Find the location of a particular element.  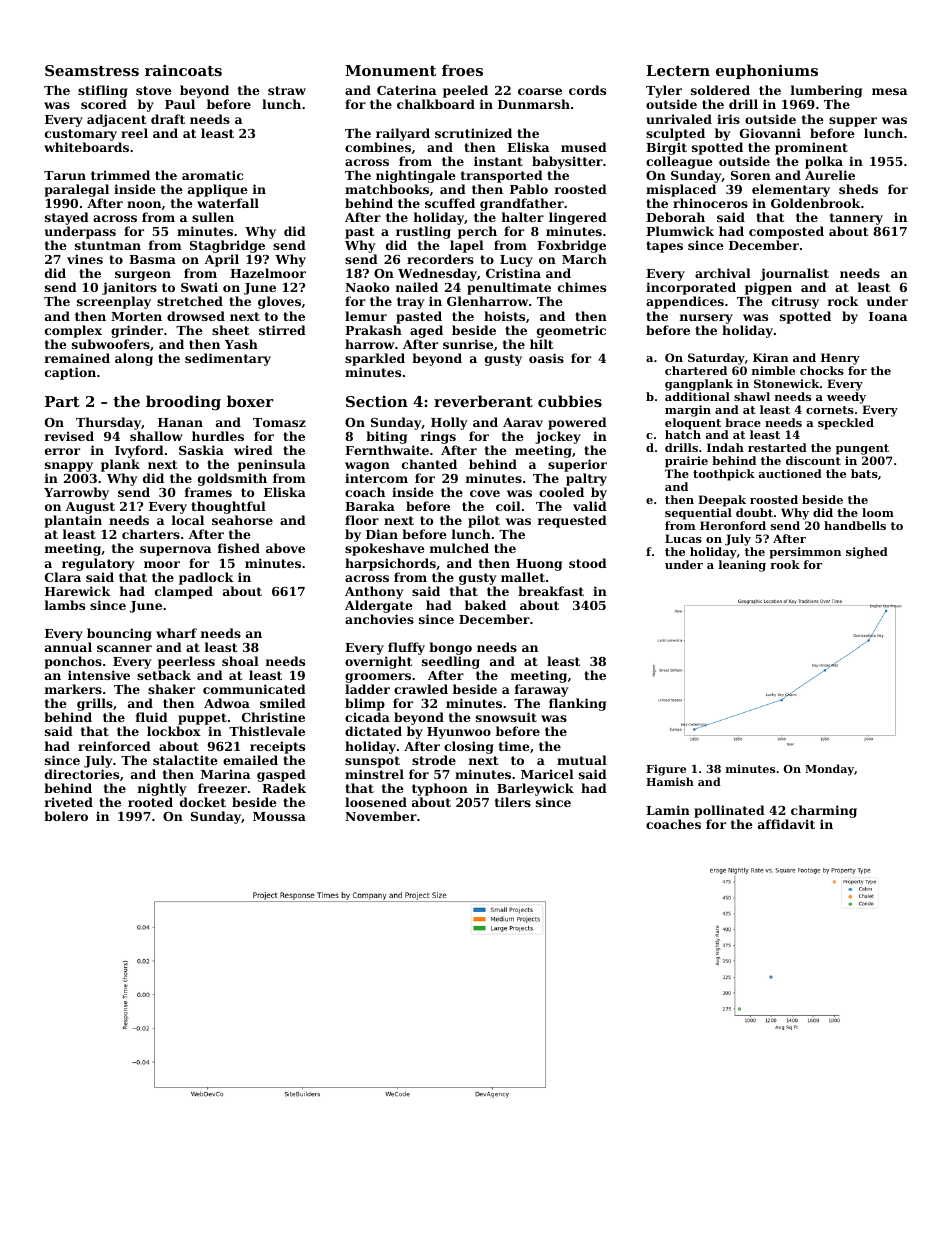

goldsmith is located at coordinates (232, 479).
